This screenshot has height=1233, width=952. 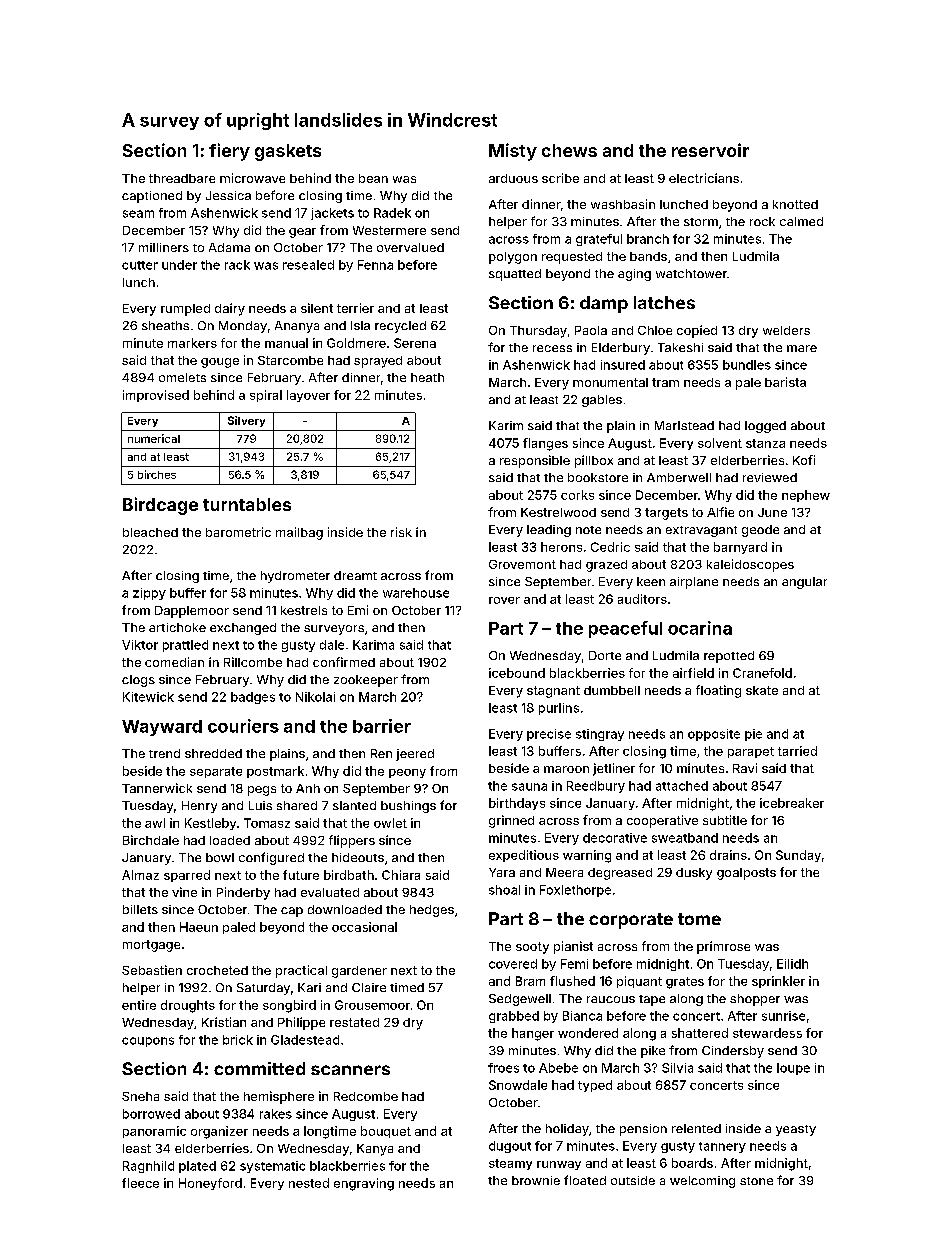 What do you see at coordinates (359, 972) in the screenshot?
I see `gardener` at bounding box center [359, 972].
